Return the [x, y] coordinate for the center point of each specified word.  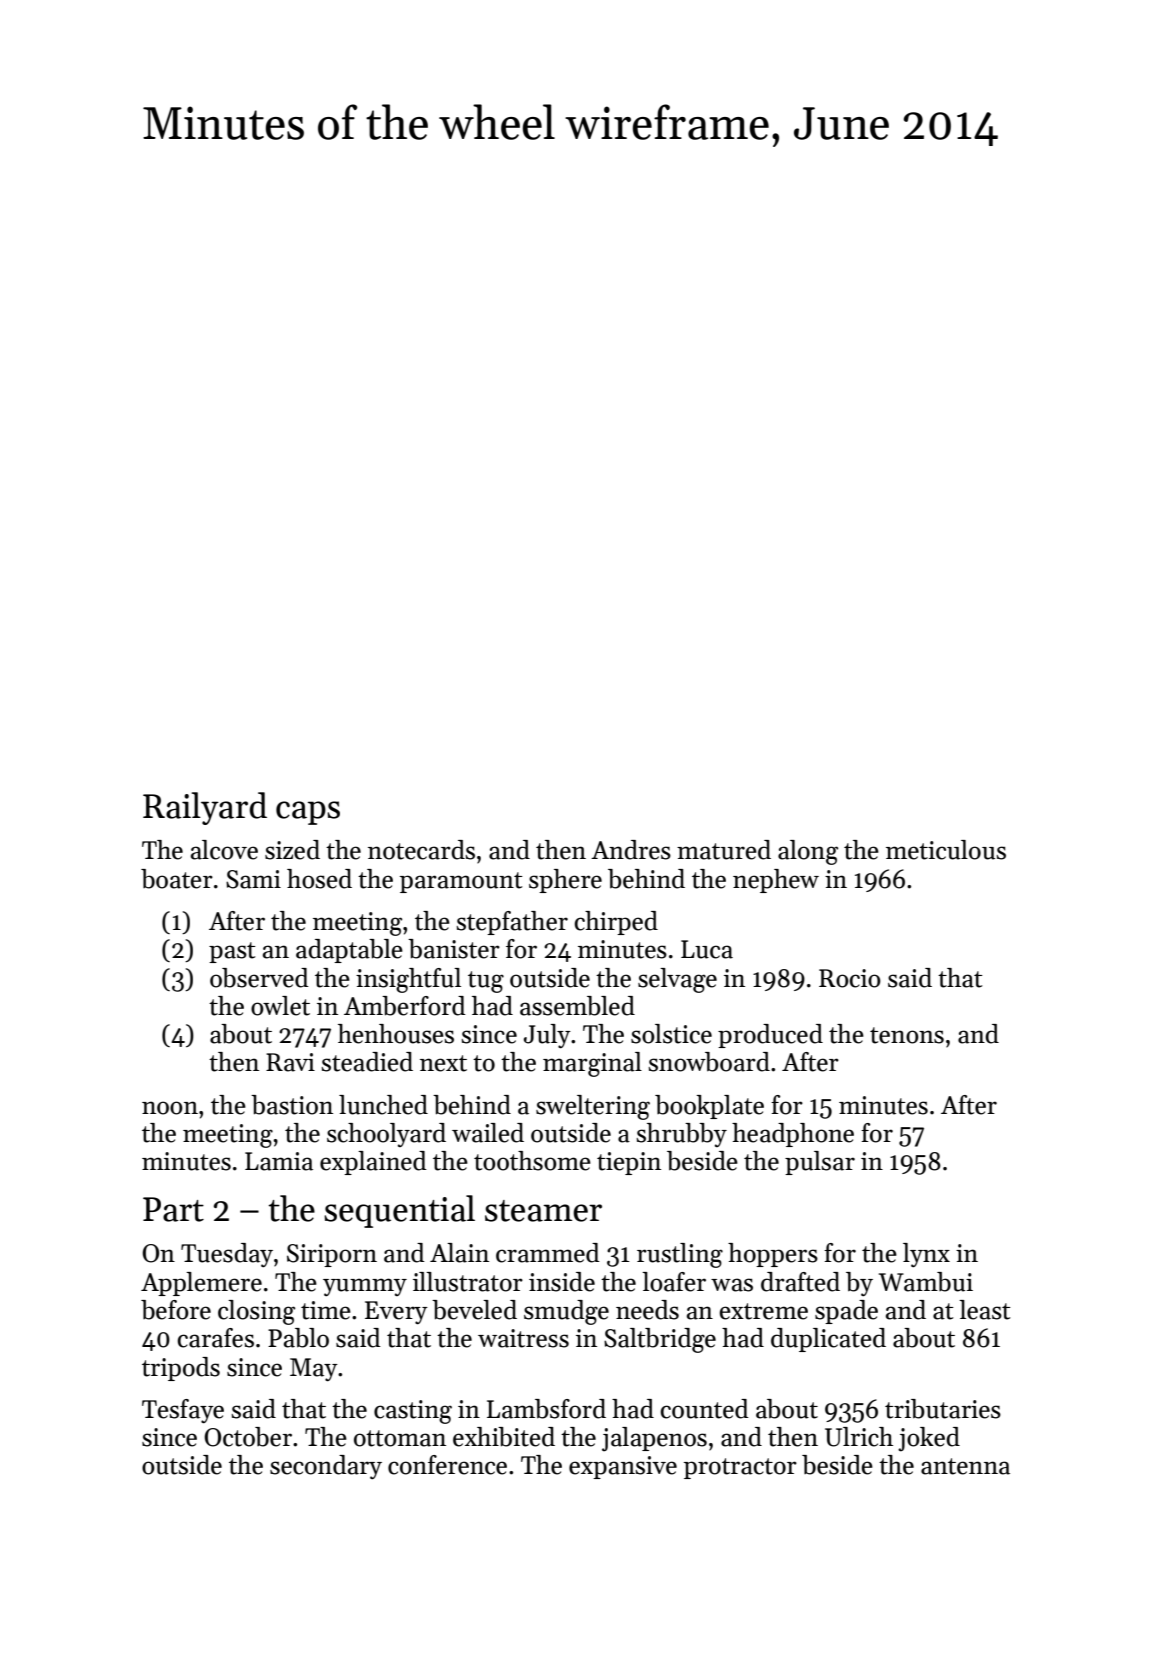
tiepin [629, 1163]
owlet [280, 1006]
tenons [907, 1035]
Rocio [850, 978]
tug [486, 982]
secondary [326, 1467]
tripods [181, 1369]
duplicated [828, 1340]
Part [173, 1209]
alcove [224, 850]
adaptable [349, 951]
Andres [631, 850]
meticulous [946, 850]
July [547, 1036]
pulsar [820, 1163]
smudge [566, 1312]
